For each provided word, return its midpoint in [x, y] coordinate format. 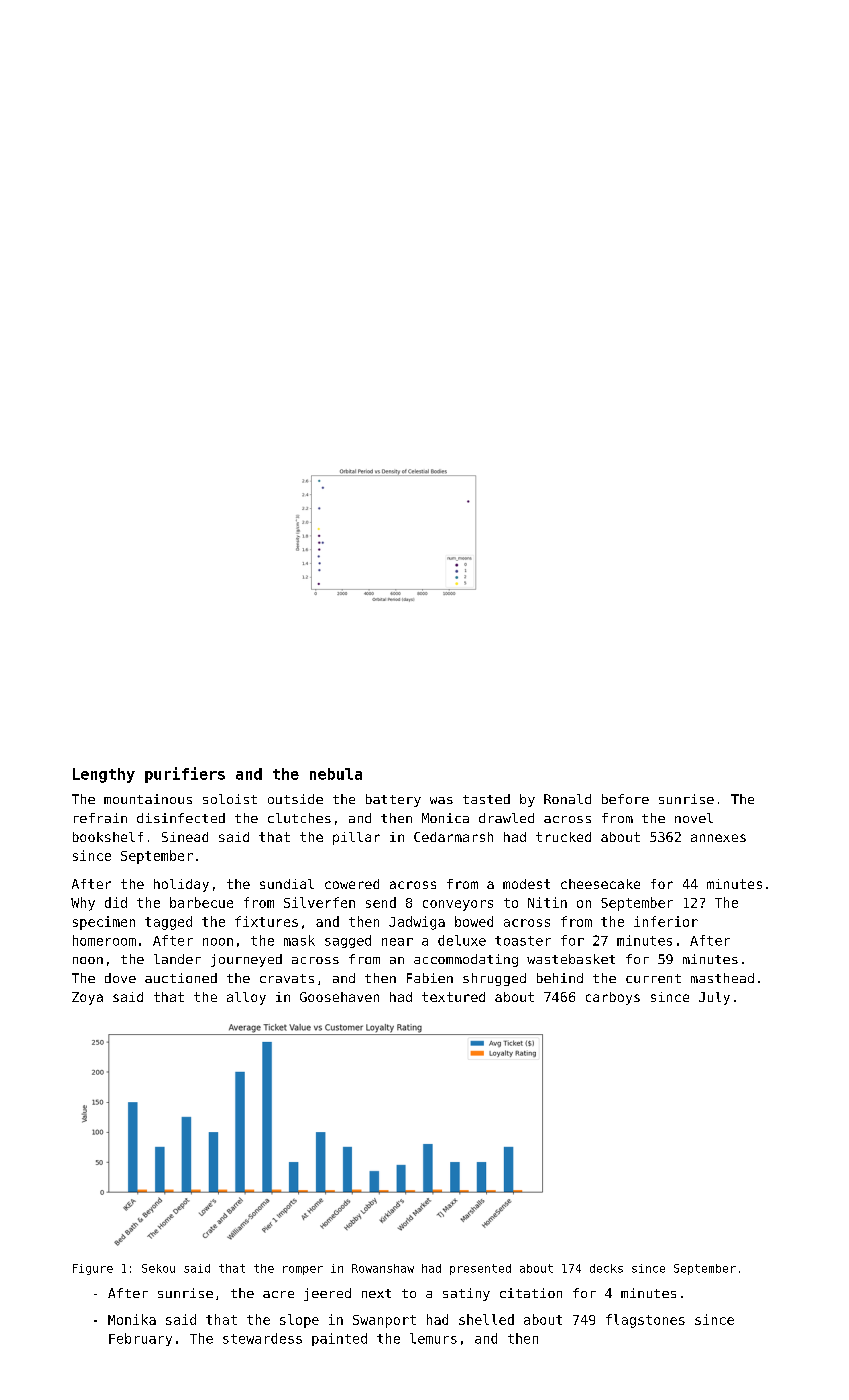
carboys [613, 998]
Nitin [547, 902]
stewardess [262, 1338]
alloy [246, 998]
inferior [666, 921]
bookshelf [108, 837]
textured [453, 997]
